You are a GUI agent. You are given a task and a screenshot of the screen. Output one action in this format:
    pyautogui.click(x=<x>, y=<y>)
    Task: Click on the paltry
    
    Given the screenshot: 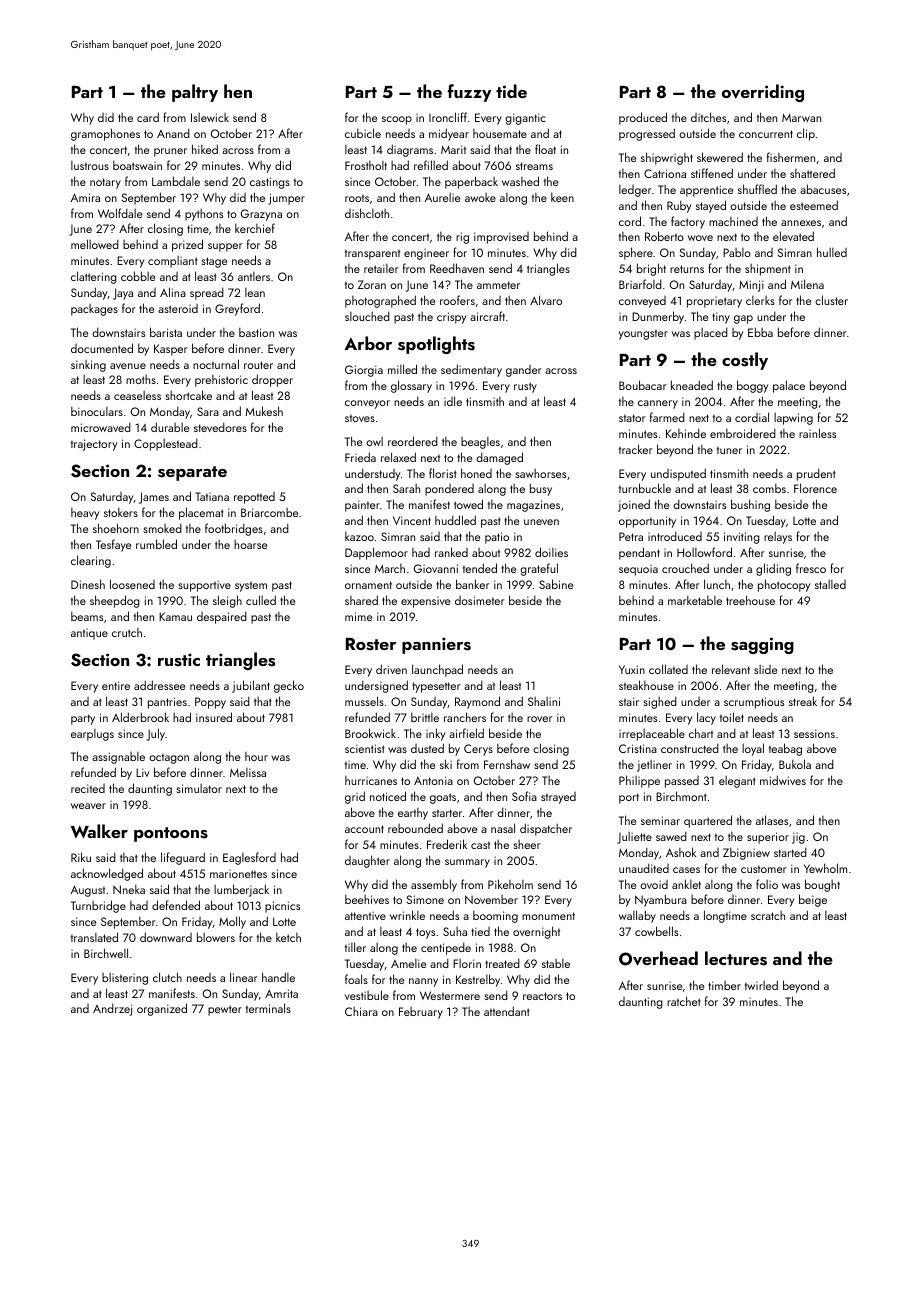 What is the action you would take?
    pyautogui.click(x=195, y=93)
